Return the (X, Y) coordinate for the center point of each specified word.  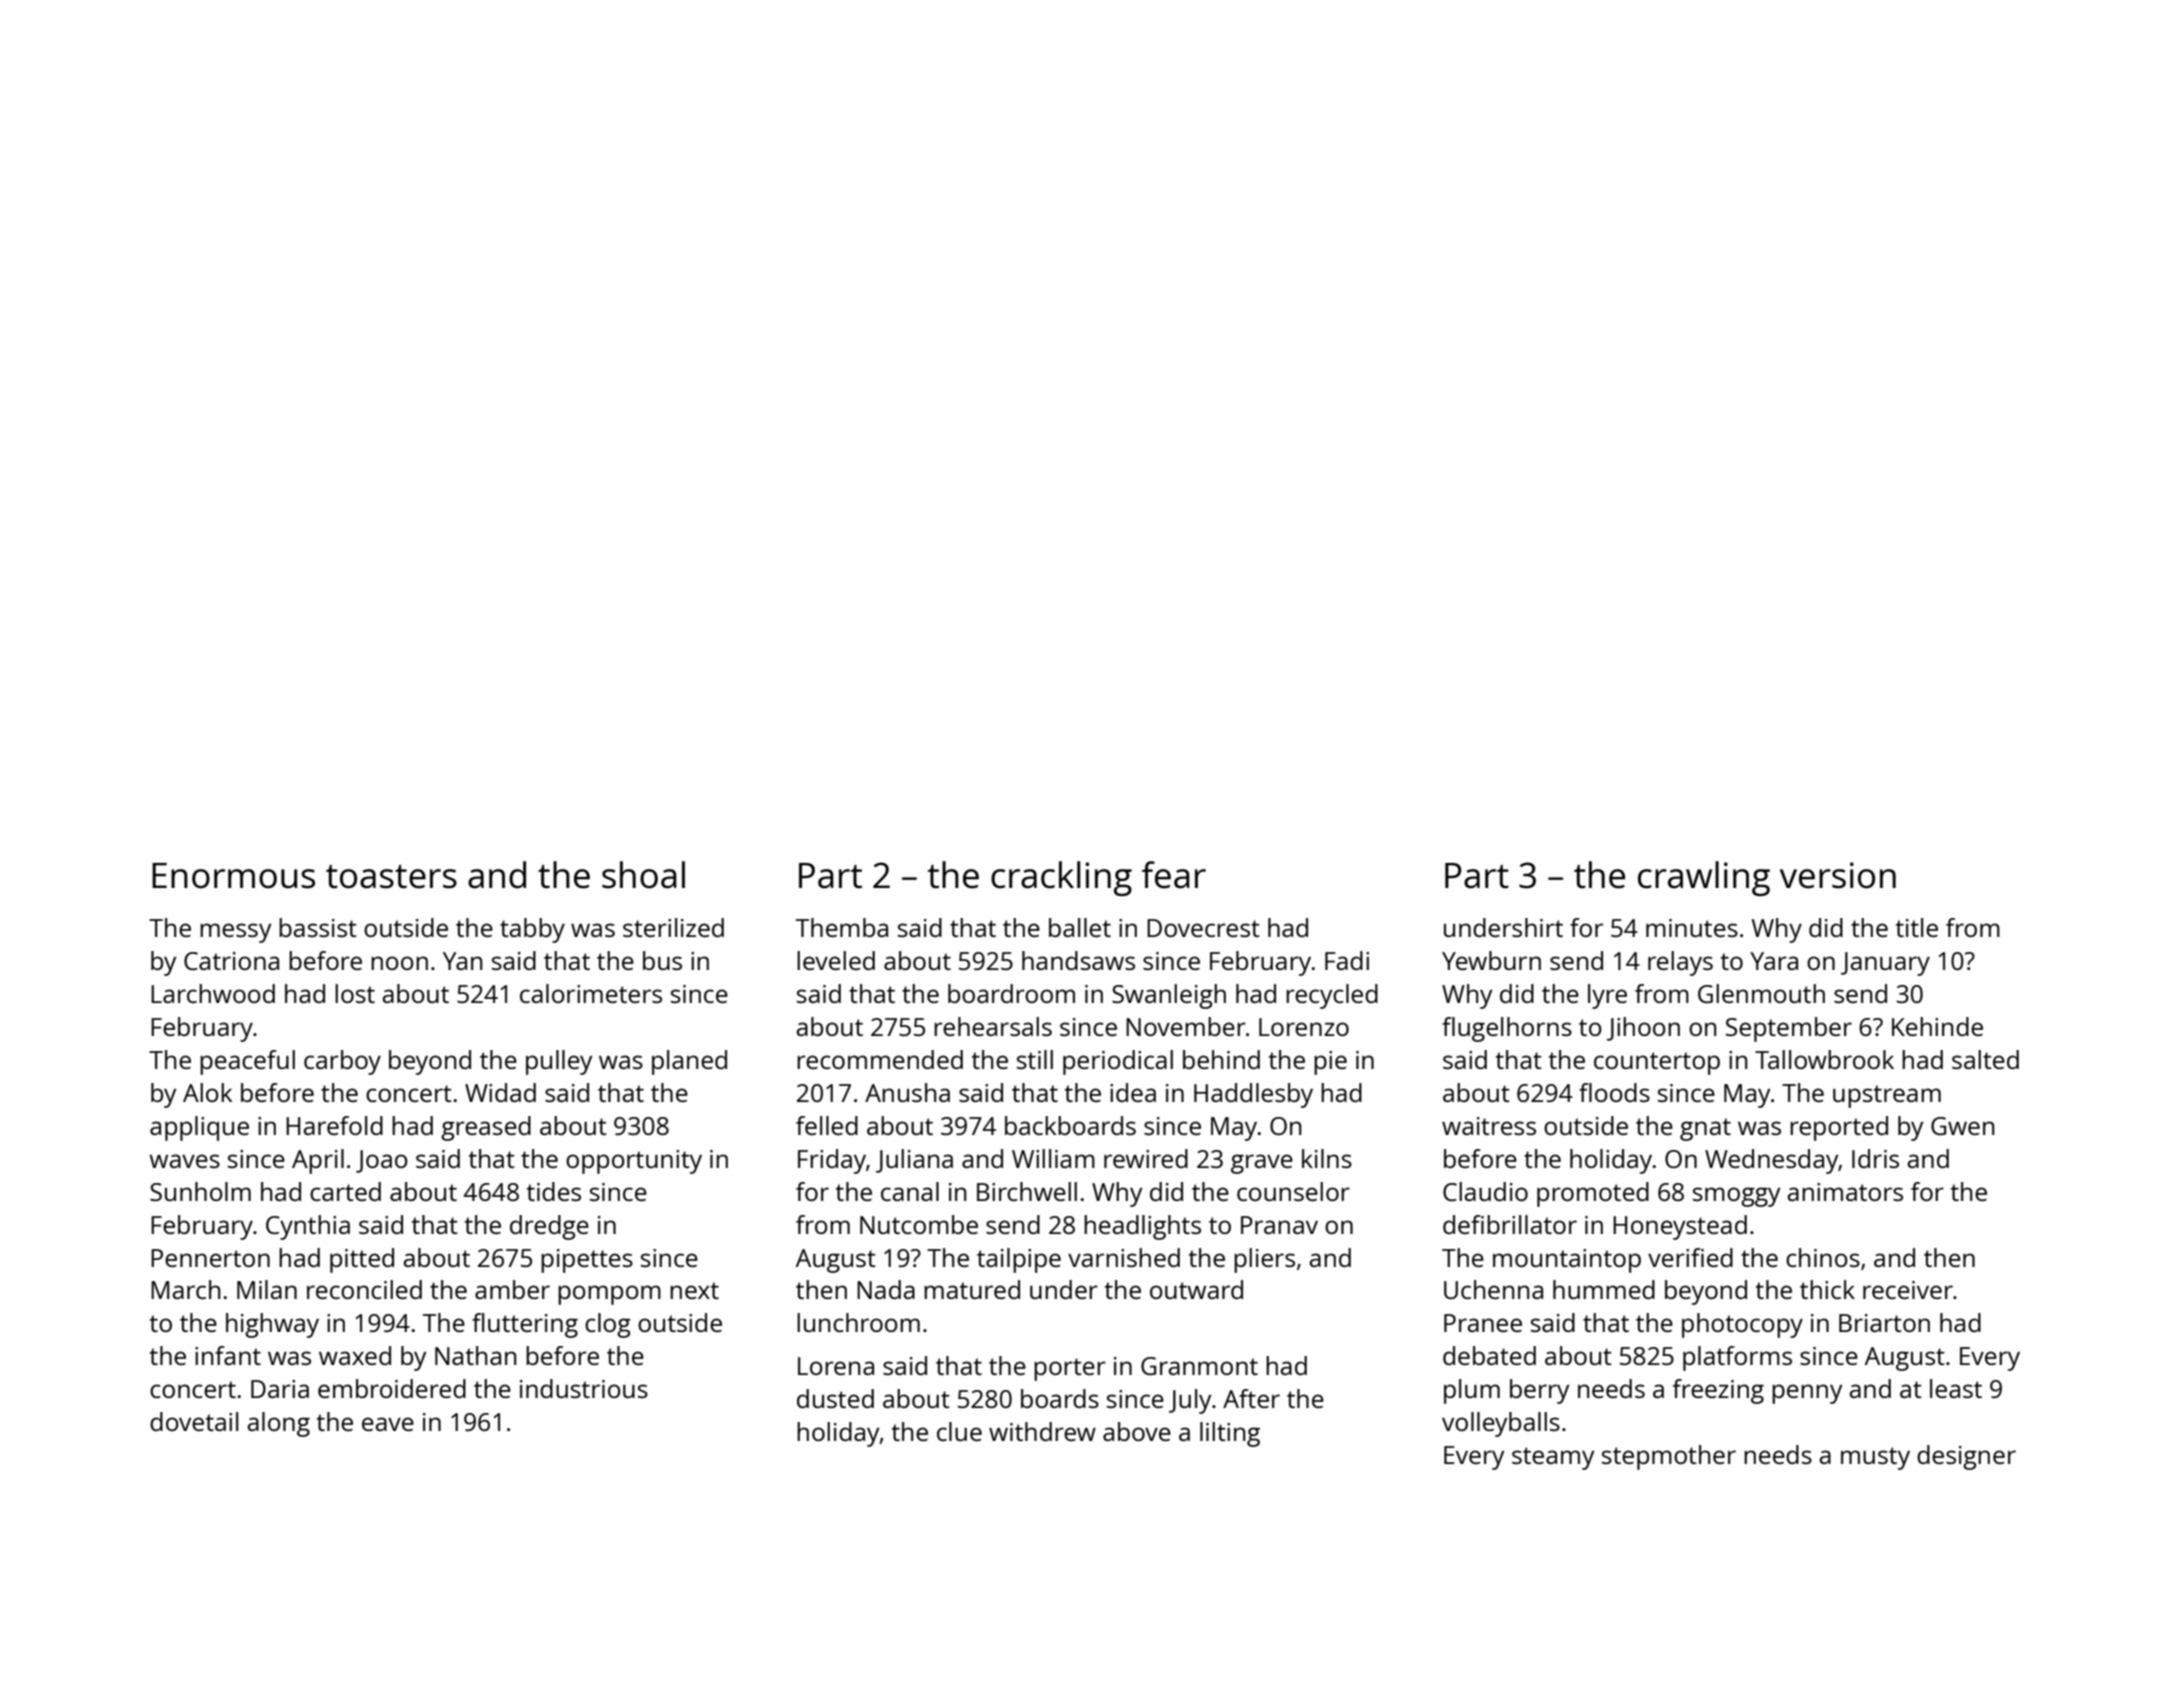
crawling (1704, 878)
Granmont (1199, 1366)
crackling (1061, 878)
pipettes (587, 1261)
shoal (643, 875)
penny (1807, 1394)
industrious (584, 1388)
